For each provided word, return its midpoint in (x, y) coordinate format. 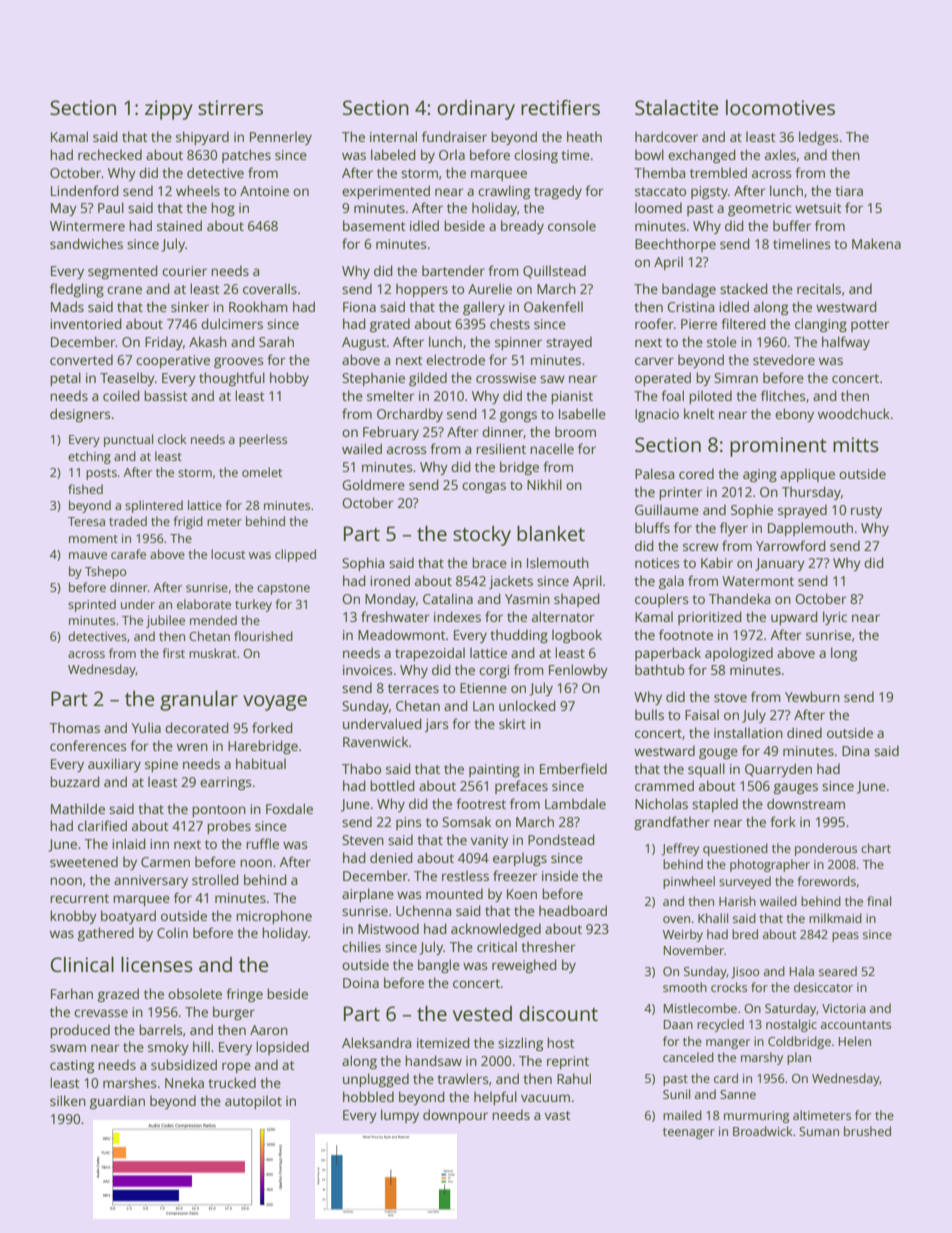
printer (681, 493)
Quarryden (778, 770)
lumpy (400, 1116)
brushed (867, 1131)
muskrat (212, 653)
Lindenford (85, 190)
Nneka (184, 1082)
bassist (166, 395)
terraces (413, 688)
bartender (453, 270)
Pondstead (561, 839)
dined (804, 732)
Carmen (165, 862)
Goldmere (373, 484)
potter (870, 326)
